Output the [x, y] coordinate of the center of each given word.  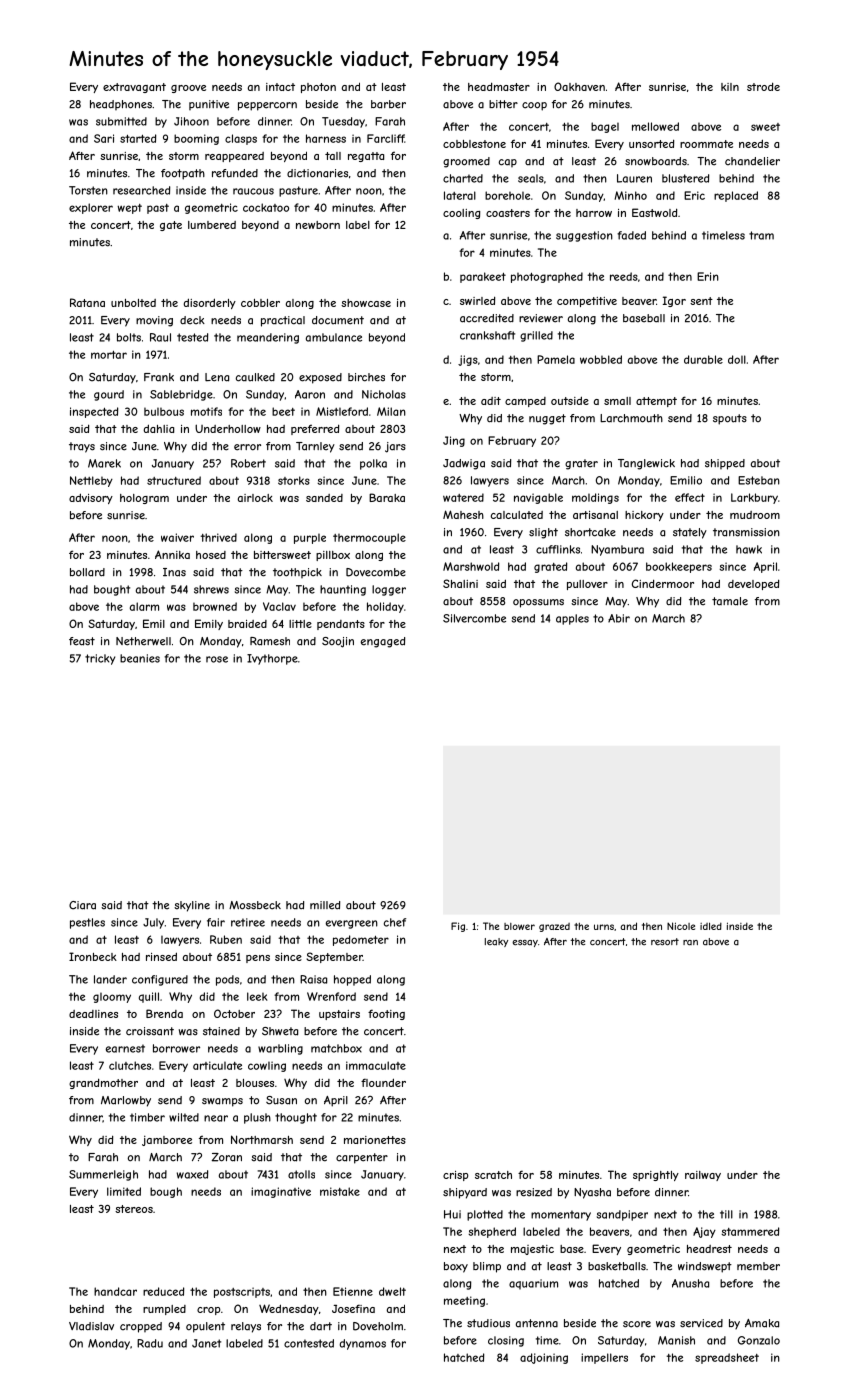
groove [188, 89]
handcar [115, 1291]
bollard [87, 572]
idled [711, 926]
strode [763, 86]
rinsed [161, 956]
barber [388, 104]
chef [395, 922]
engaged [383, 642]
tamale [730, 601]
